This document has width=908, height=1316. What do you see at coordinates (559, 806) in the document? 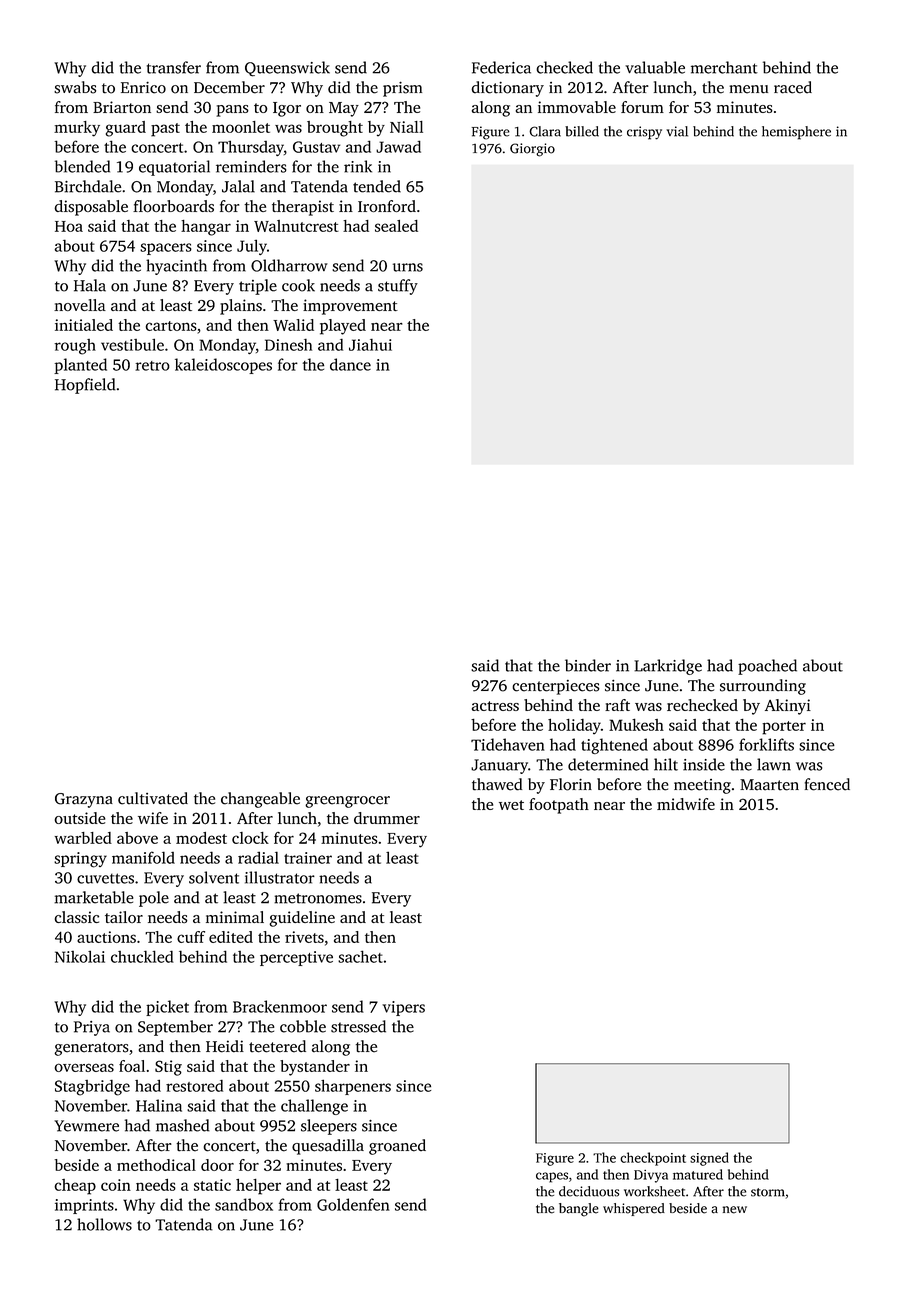
I see `footpath` at bounding box center [559, 806].
